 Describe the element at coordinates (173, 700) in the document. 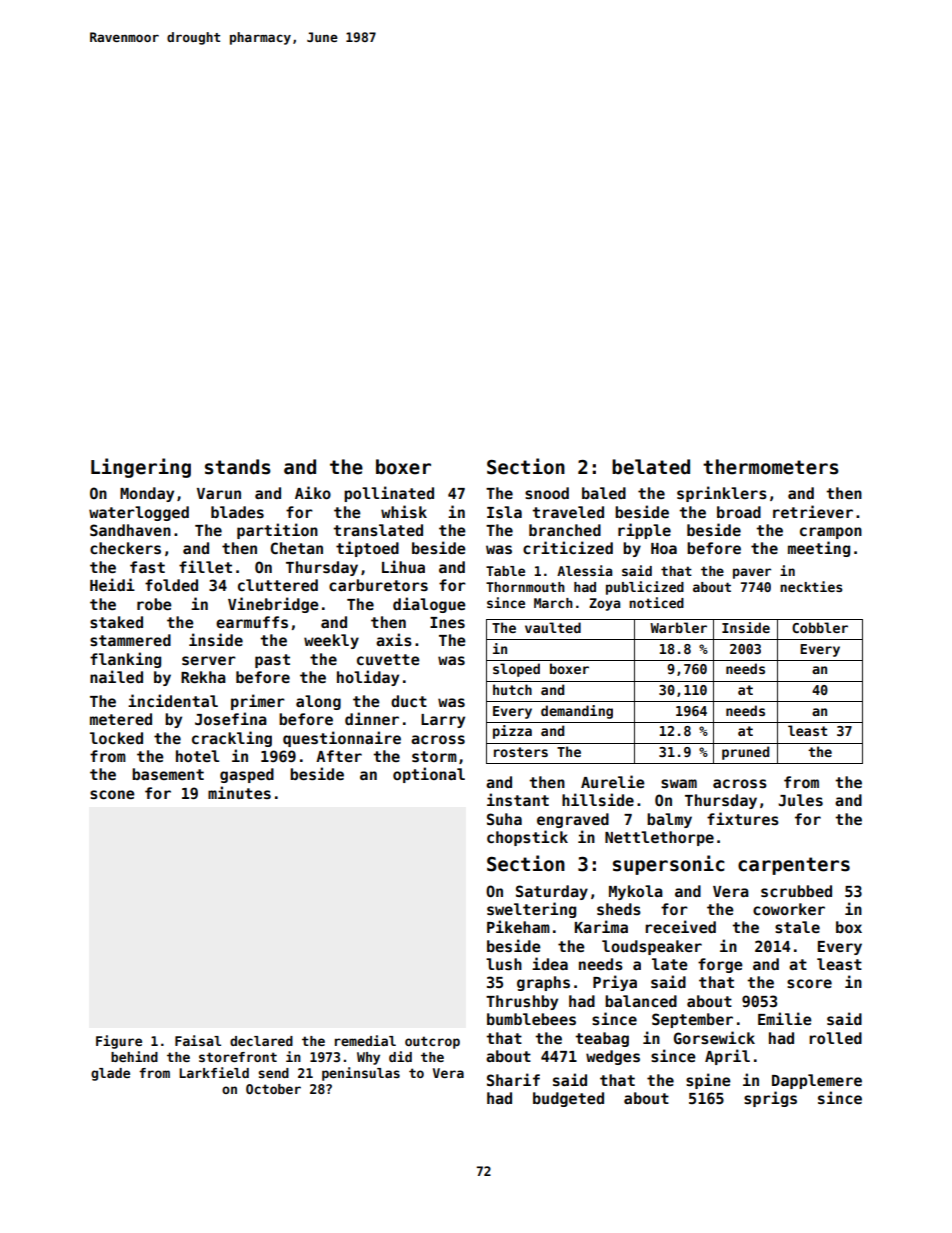

I see `incidental` at that location.
